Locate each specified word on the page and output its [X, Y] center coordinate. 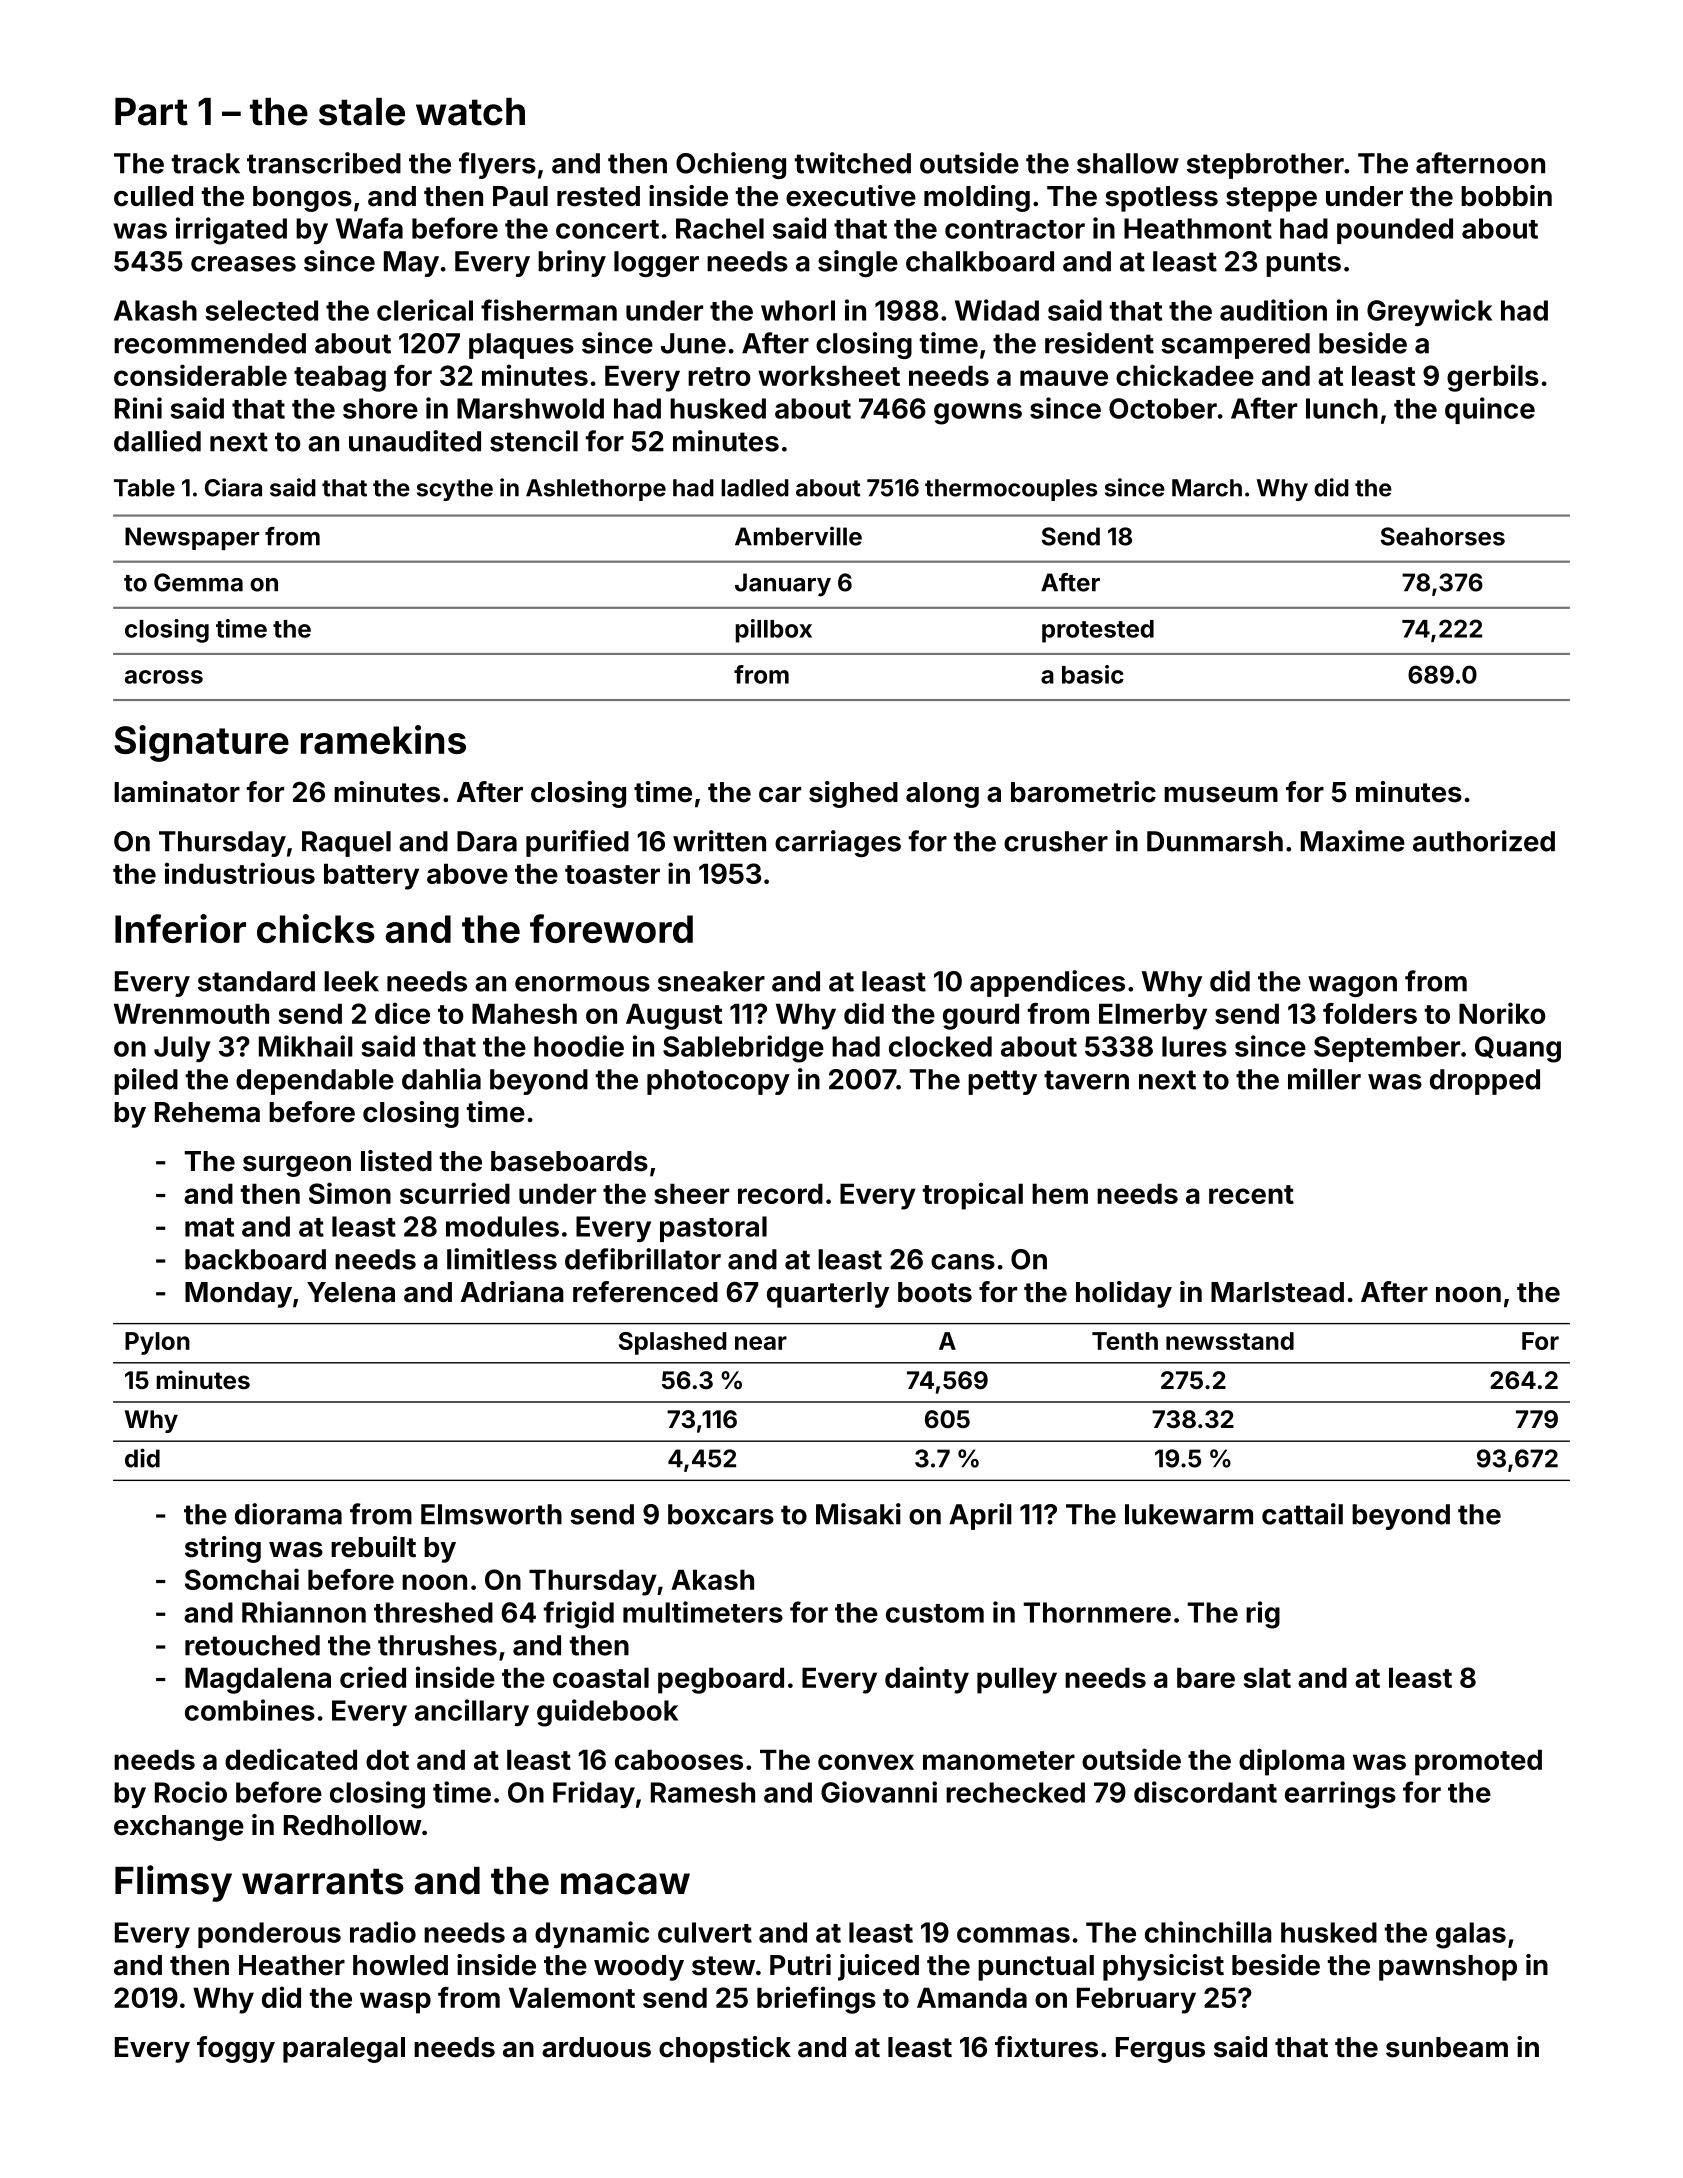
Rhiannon [304, 1612]
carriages [838, 843]
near [761, 1343]
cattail [1302, 1514]
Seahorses [1443, 536]
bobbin [1506, 196]
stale [362, 112]
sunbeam [1447, 2047]
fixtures [1046, 2047]
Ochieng [731, 165]
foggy [236, 2049]
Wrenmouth [191, 1013]
